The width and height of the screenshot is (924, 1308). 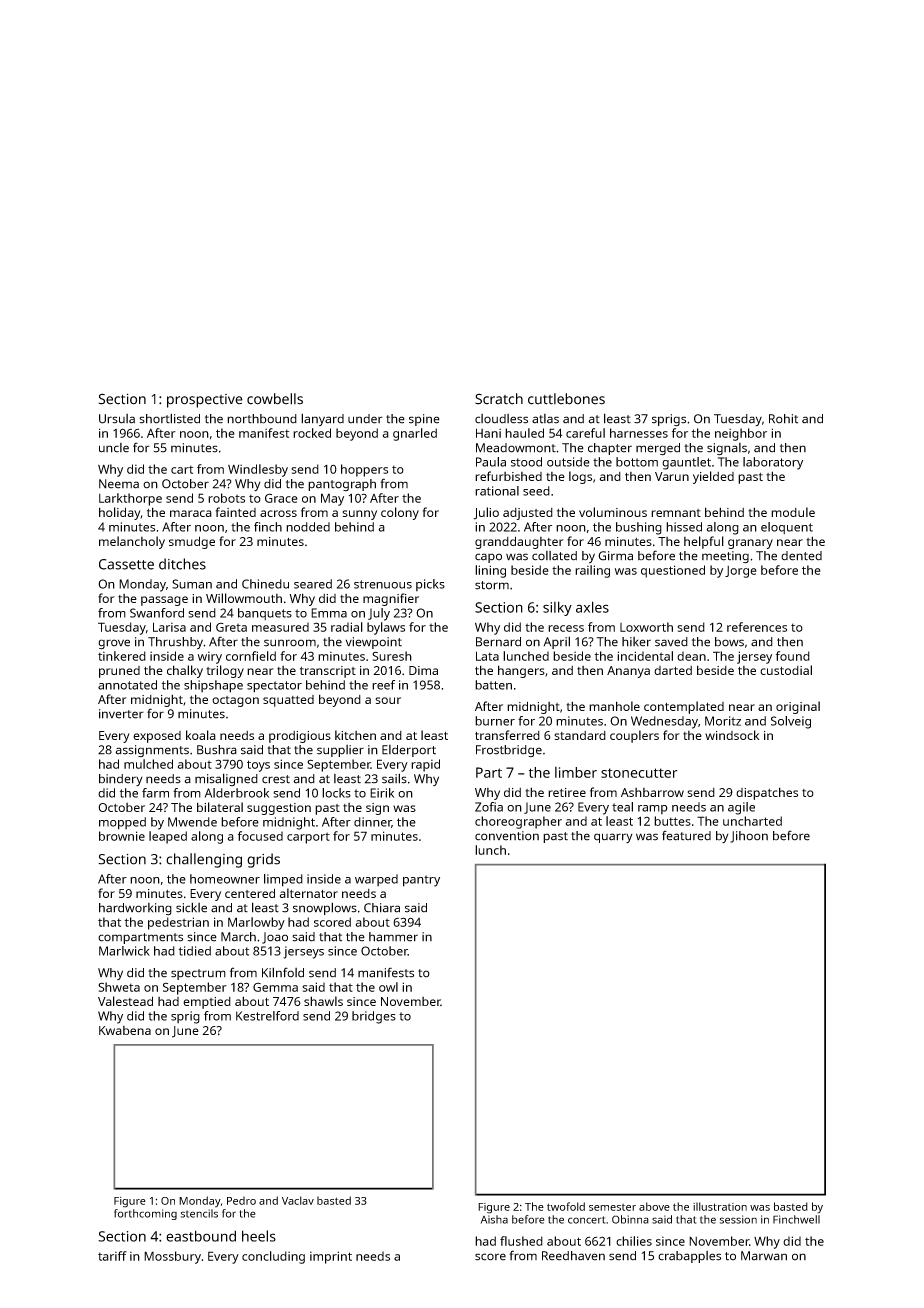 I want to click on bridges, so click(x=374, y=1017).
